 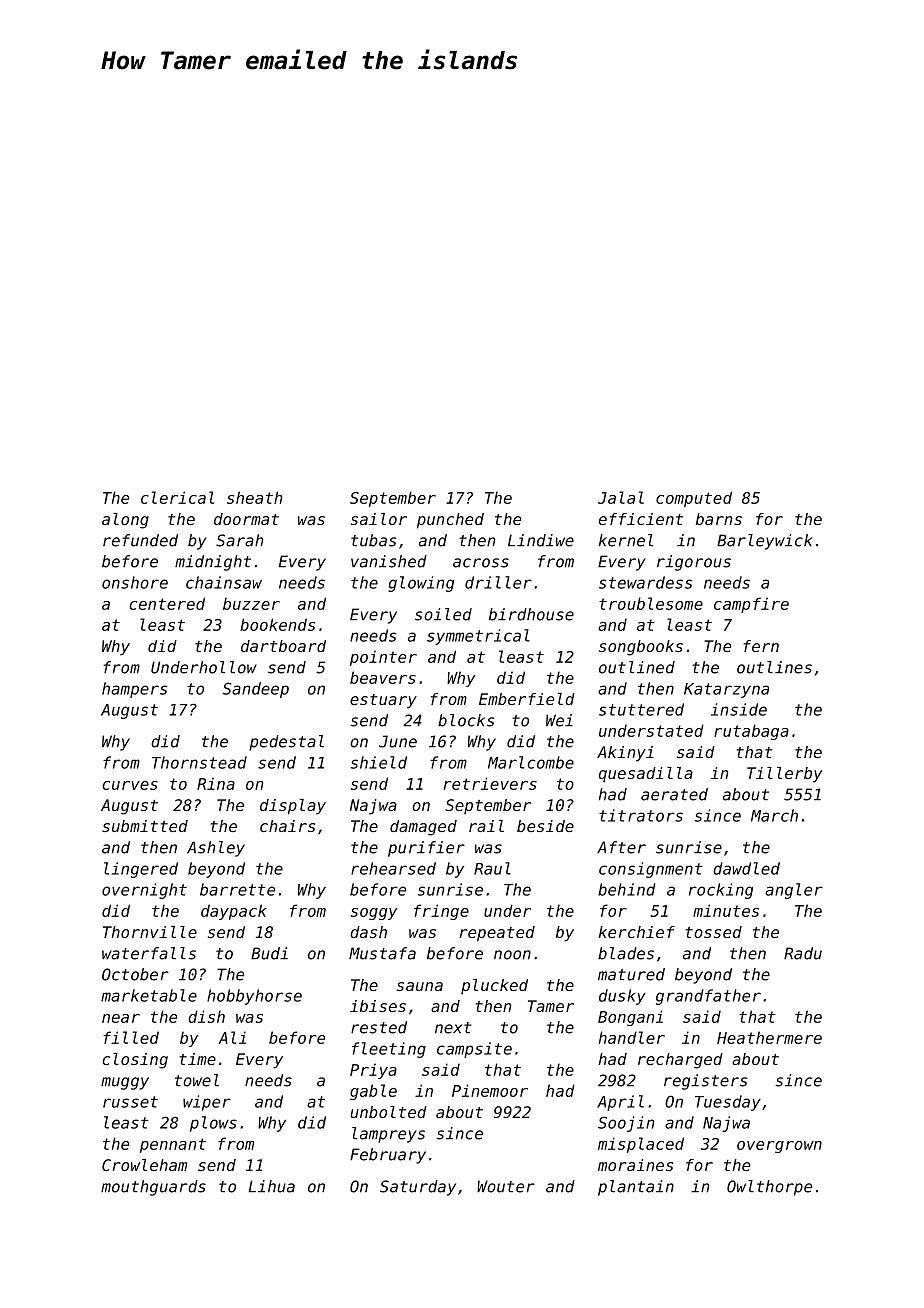 I want to click on sheath, so click(x=254, y=497).
